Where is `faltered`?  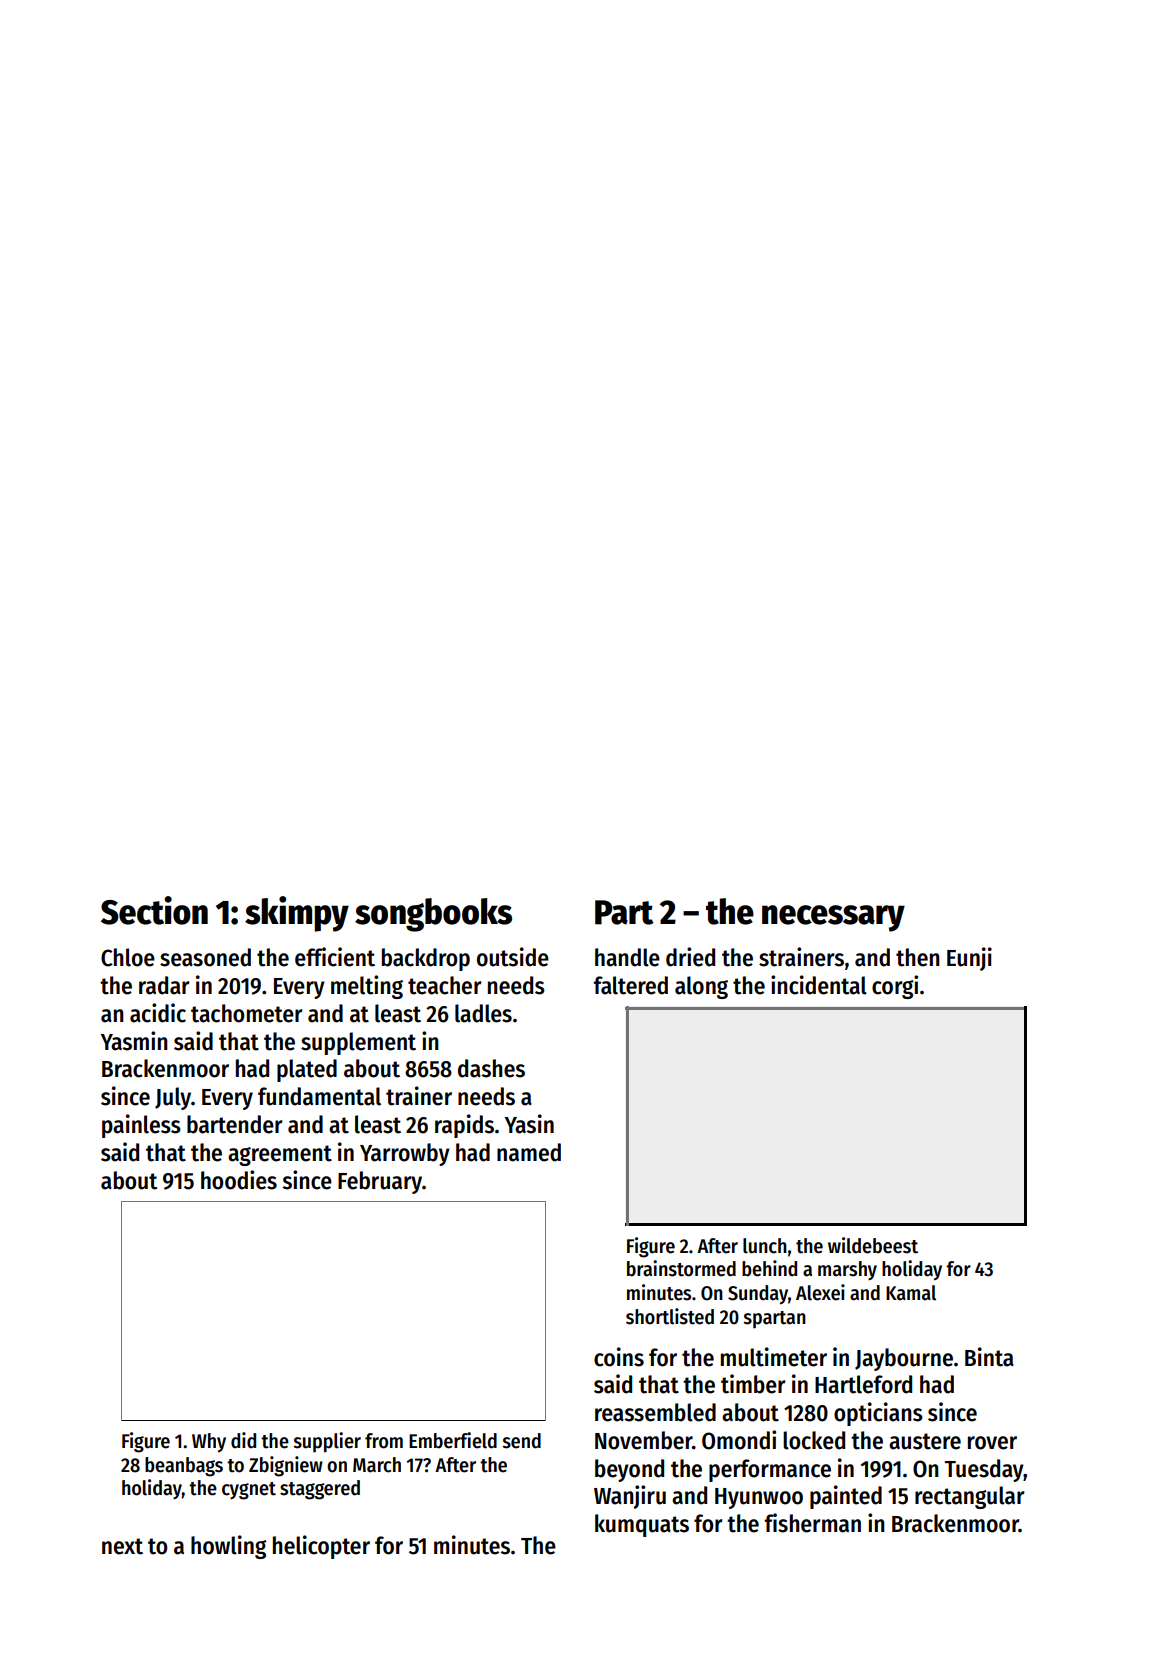
faltered is located at coordinates (630, 985).
